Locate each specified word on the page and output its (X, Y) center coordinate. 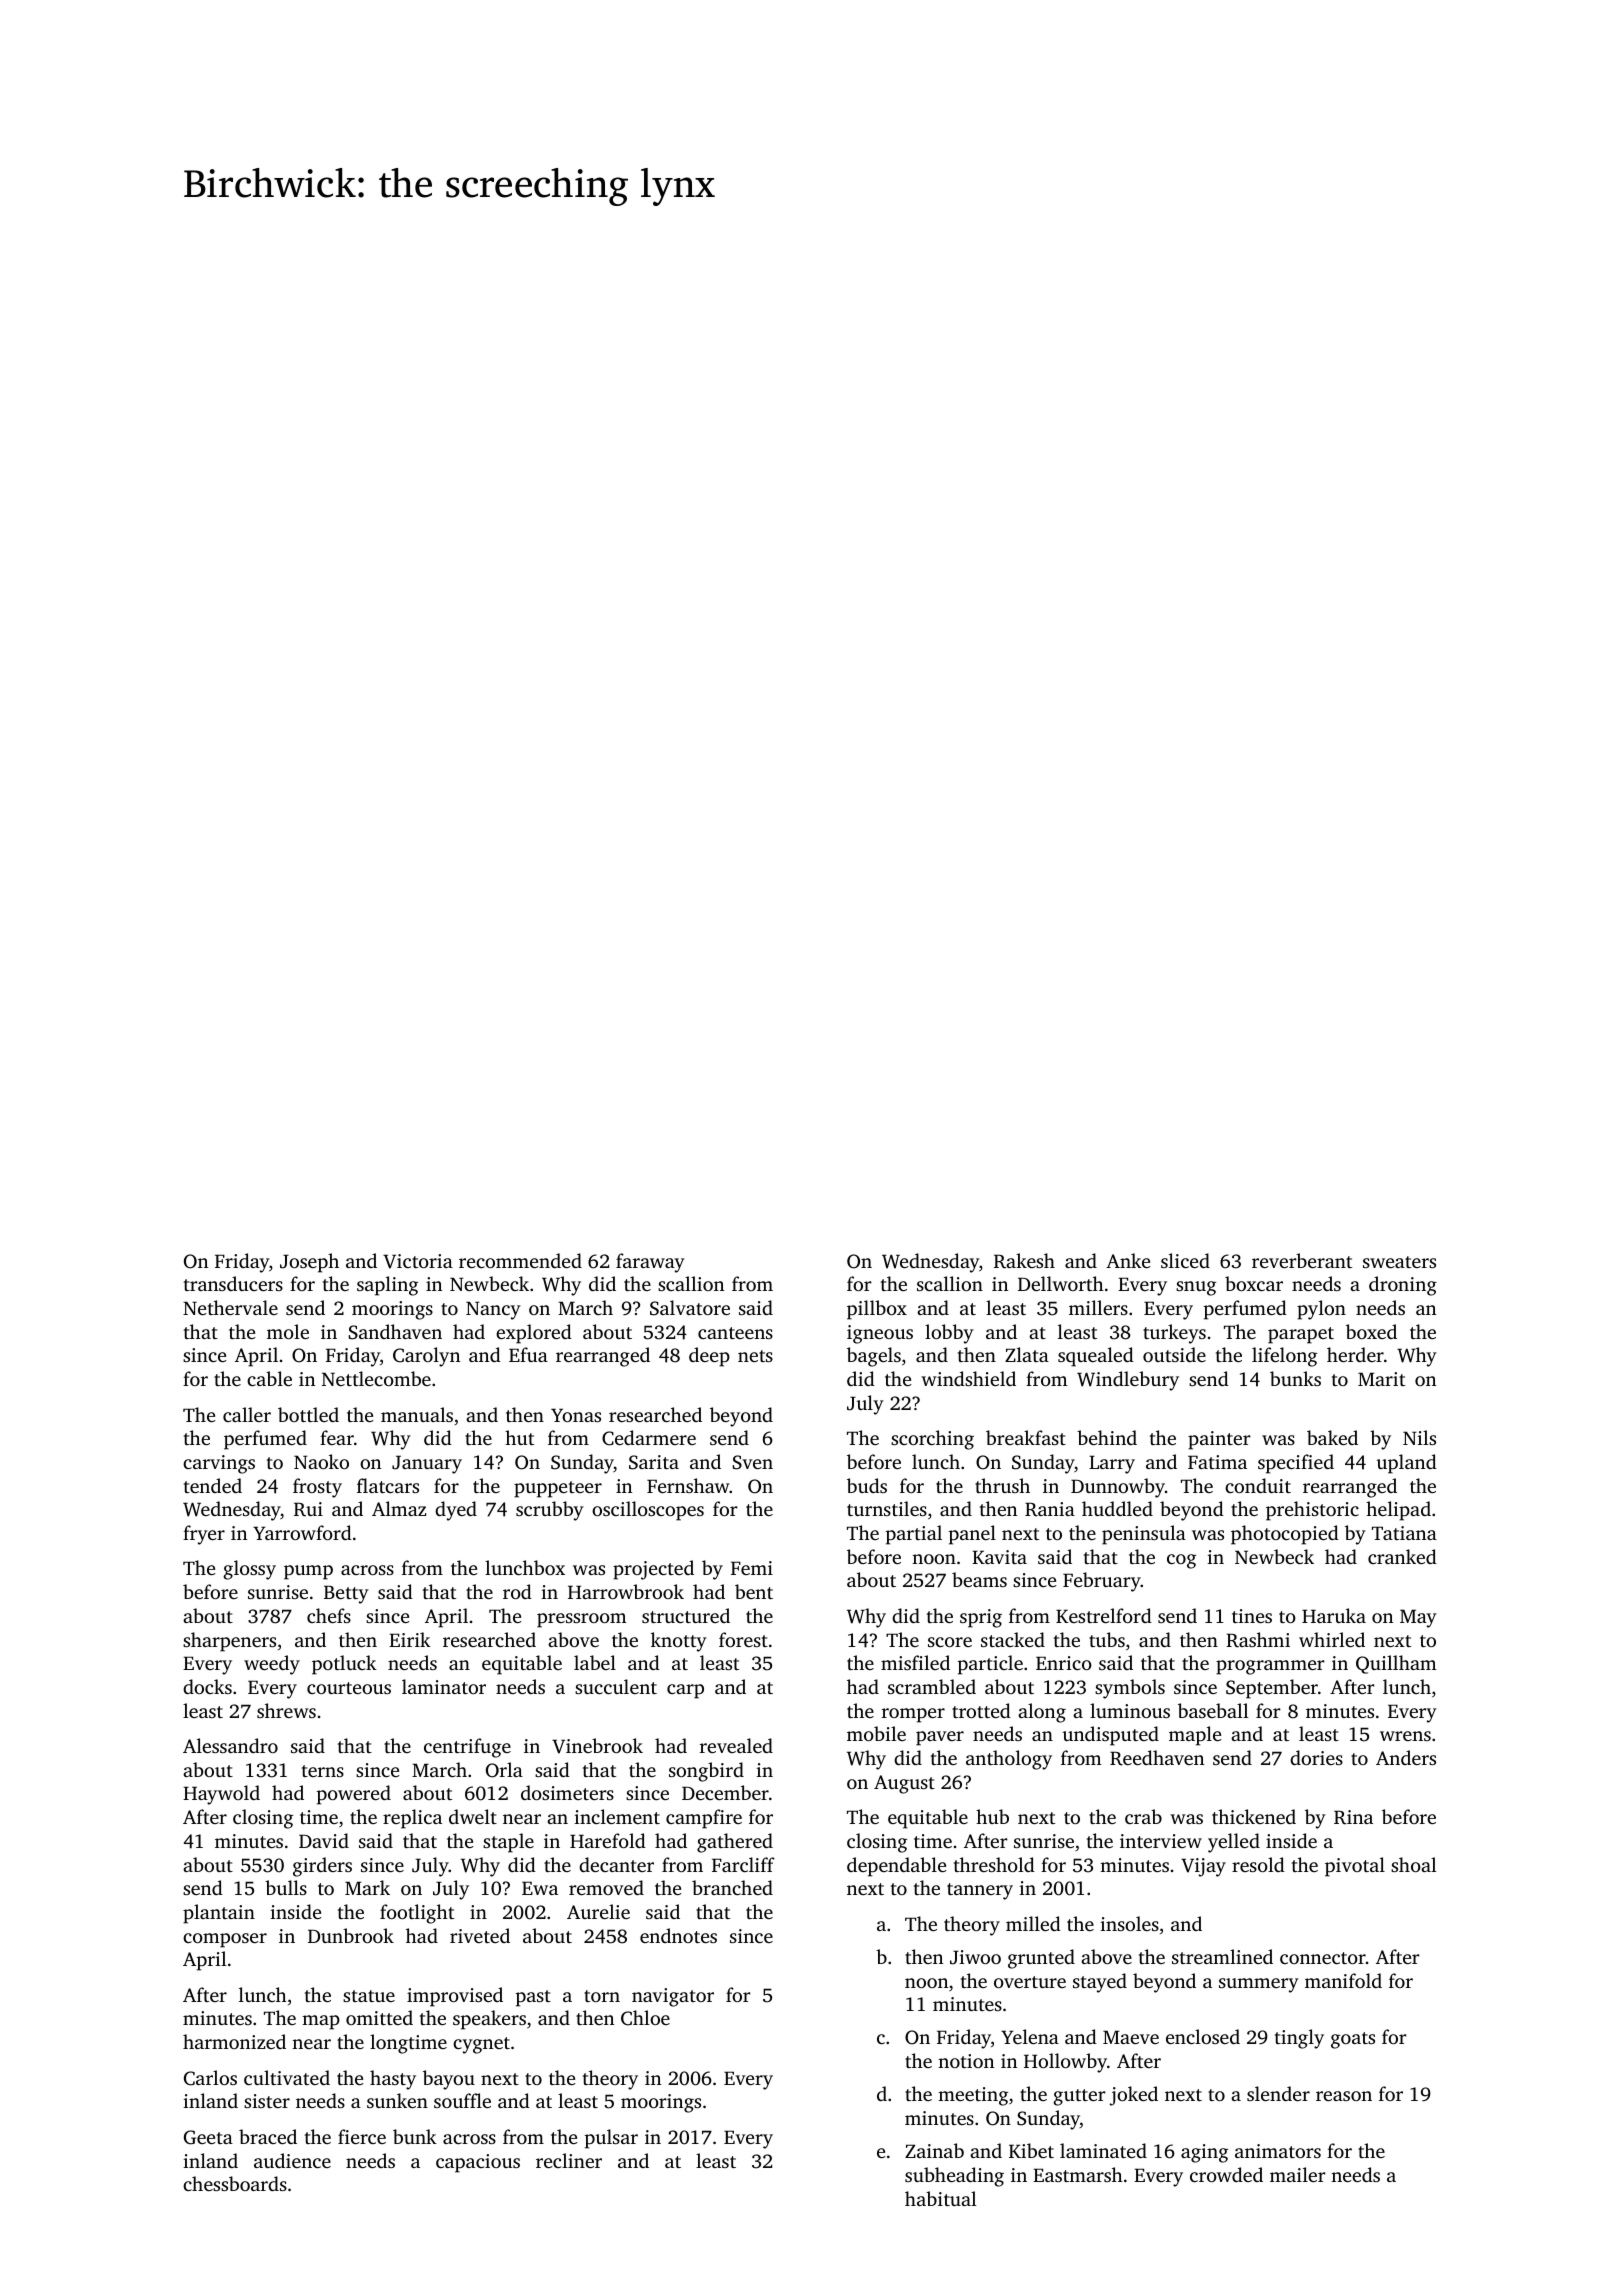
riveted (480, 1935)
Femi (752, 1568)
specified (1296, 1464)
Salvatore (690, 1308)
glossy (249, 1570)
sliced (1185, 1260)
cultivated (287, 2077)
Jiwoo (975, 1957)
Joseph (309, 1263)
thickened (1254, 1816)
